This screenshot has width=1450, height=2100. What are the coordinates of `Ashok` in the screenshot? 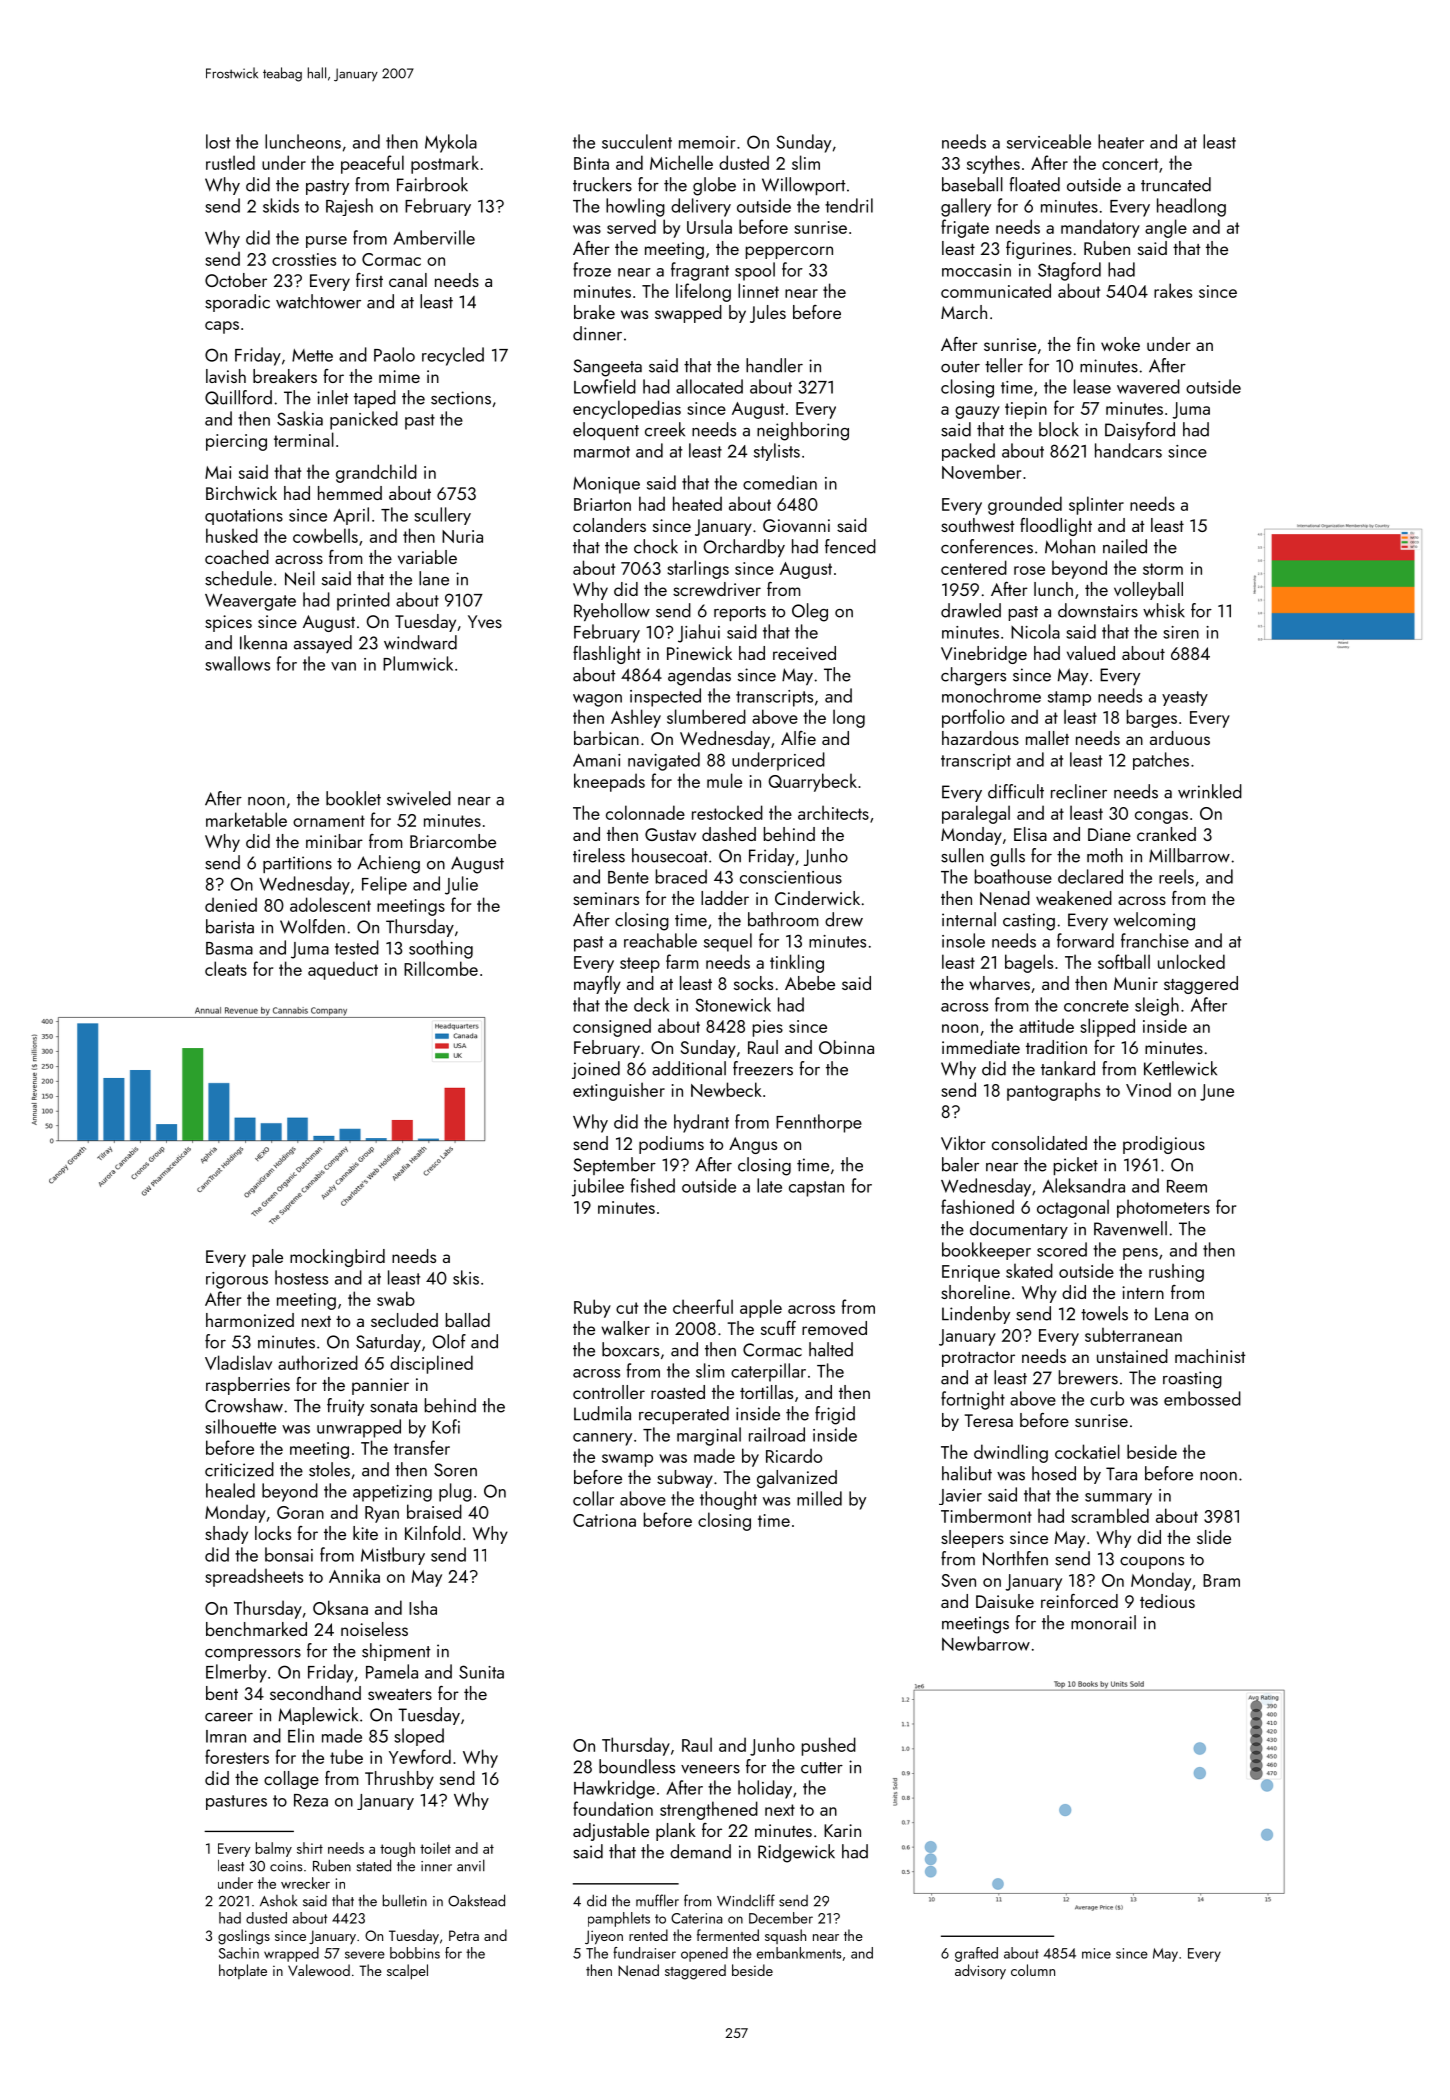 It's located at (278, 1901).
